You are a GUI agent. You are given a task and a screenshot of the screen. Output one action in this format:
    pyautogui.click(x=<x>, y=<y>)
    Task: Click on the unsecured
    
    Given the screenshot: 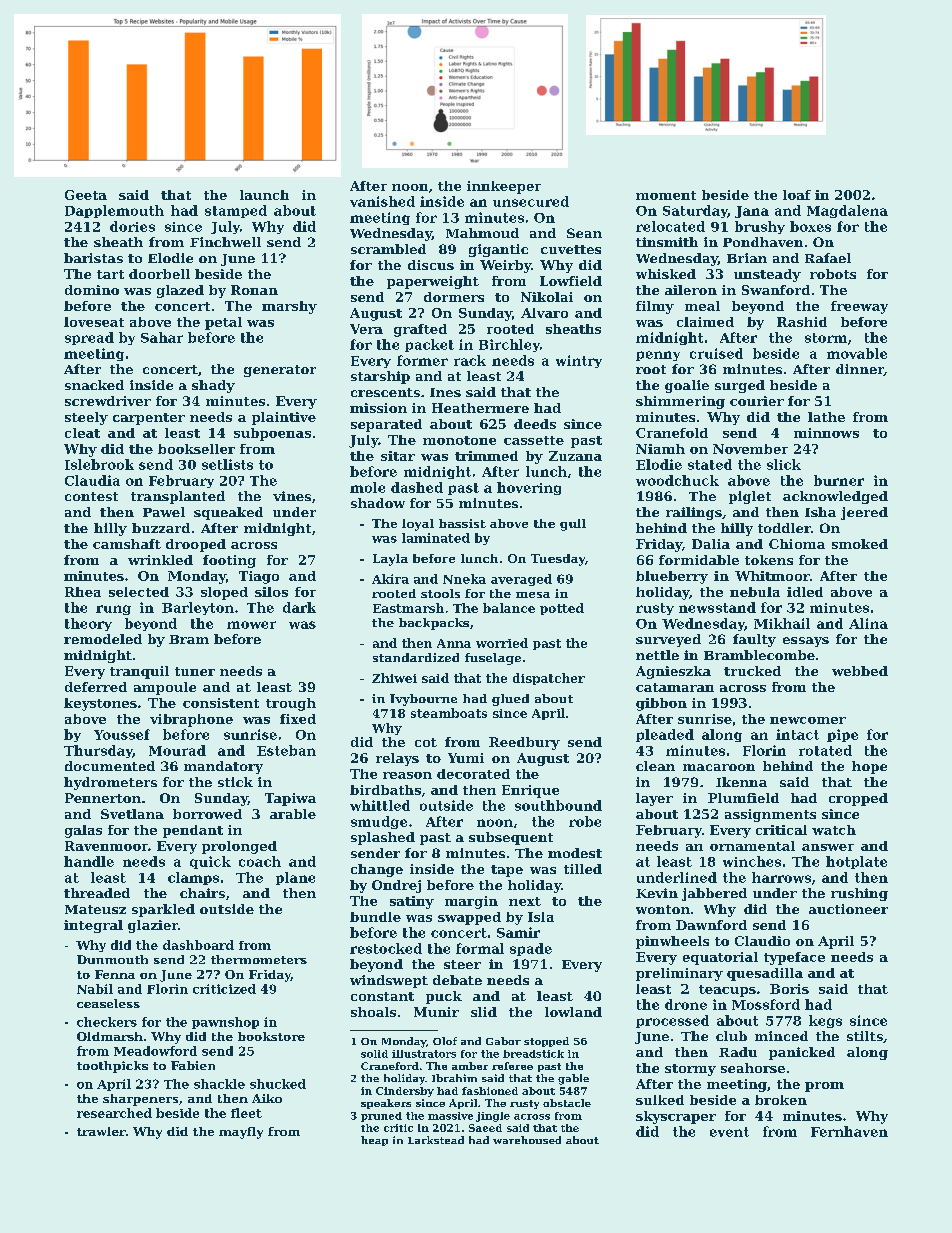 What is the action you would take?
    pyautogui.click(x=531, y=201)
